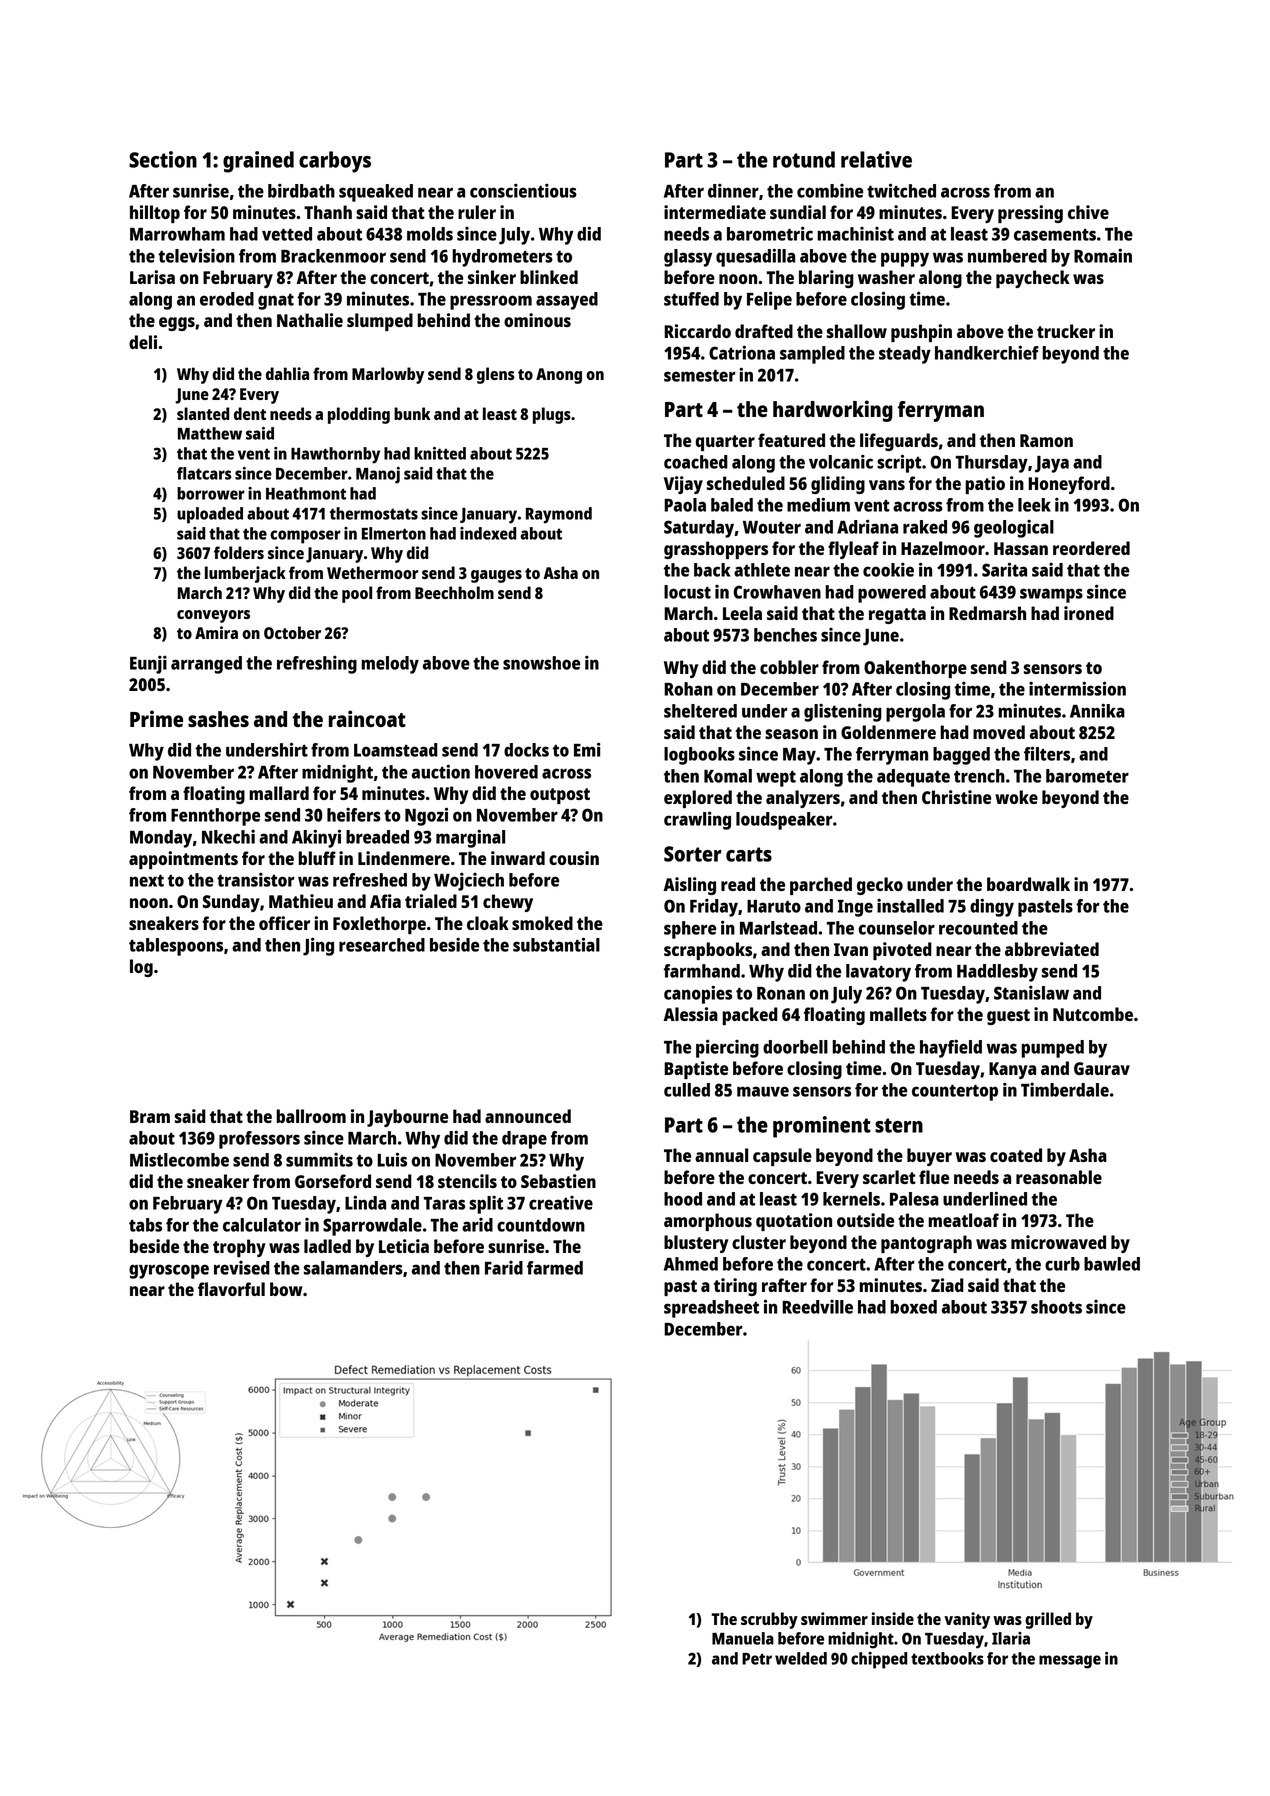 The height and width of the image is (1796, 1270). What do you see at coordinates (817, 1307) in the image?
I see `Reedville` at bounding box center [817, 1307].
